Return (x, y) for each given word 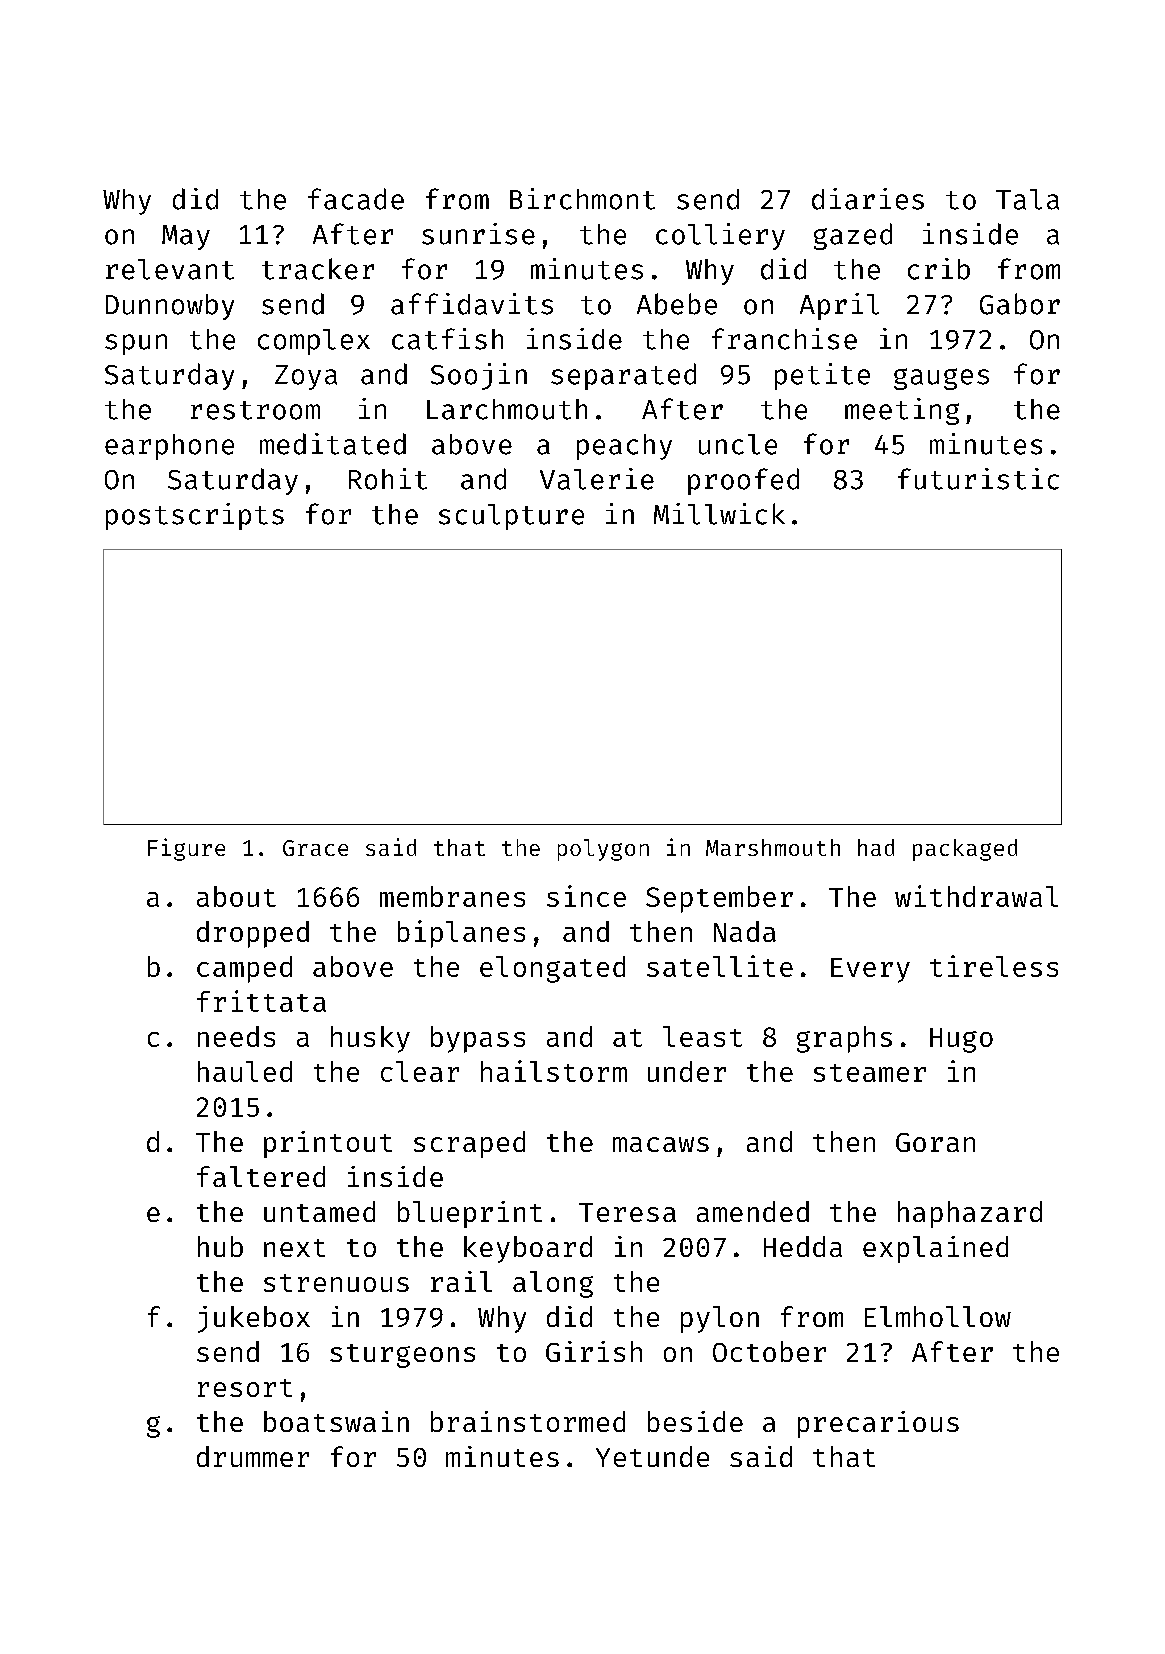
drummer (253, 1456)
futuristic (978, 479)
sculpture (511, 517)
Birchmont (582, 199)
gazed (853, 236)
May (186, 237)
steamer (870, 1073)
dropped (253, 934)
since (586, 896)
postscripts (195, 516)
